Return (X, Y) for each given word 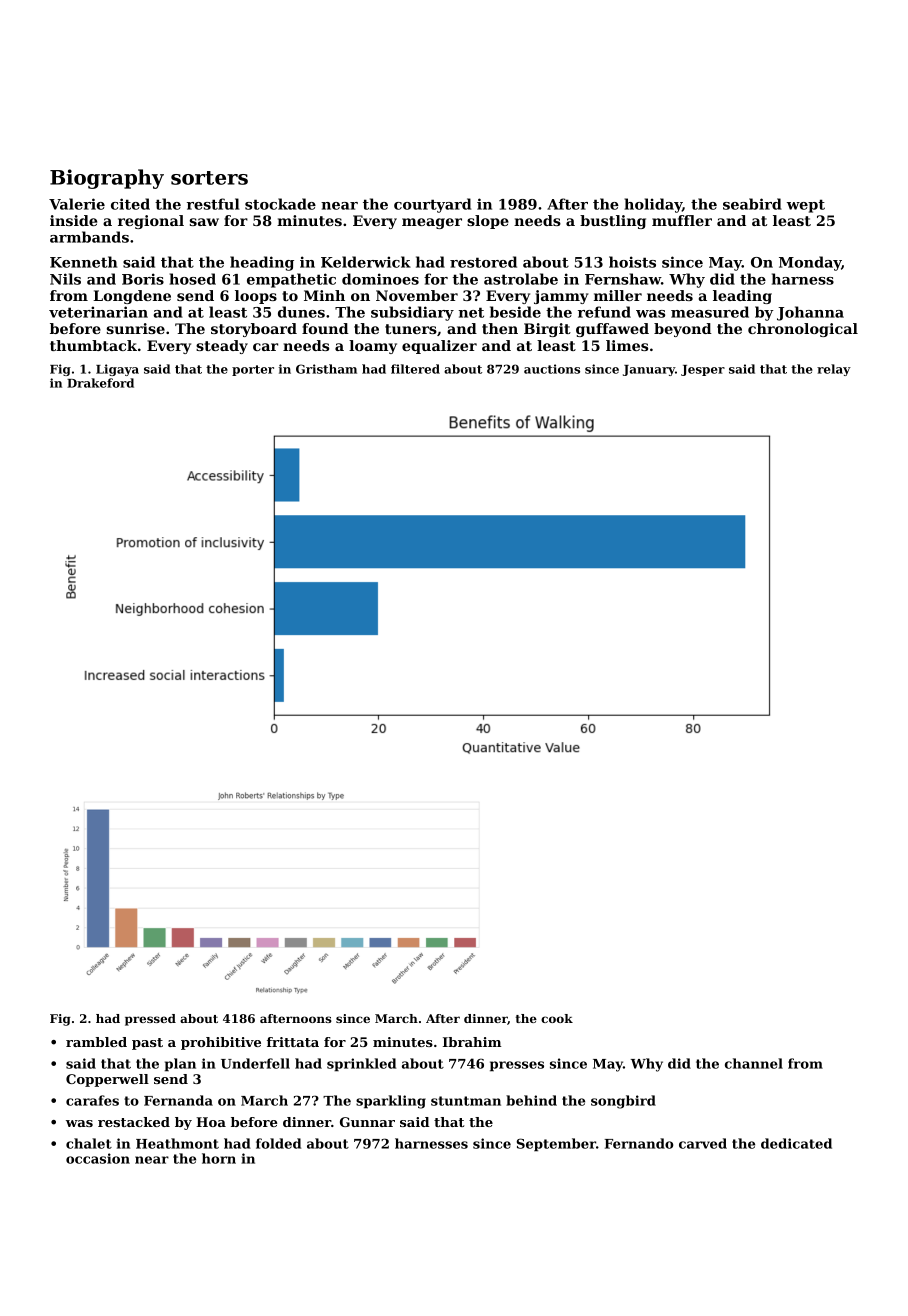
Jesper (703, 370)
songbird (623, 1102)
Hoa (211, 1122)
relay (834, 370)
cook (557, 1018)
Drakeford (100, 383)
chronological (803, 330)
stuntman (466, 1101)
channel (754, 1063)
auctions (552, 369)
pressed (150, 1020)
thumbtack (93, 345)
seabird (752, 204)
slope (488, 222)
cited (130, 204)
